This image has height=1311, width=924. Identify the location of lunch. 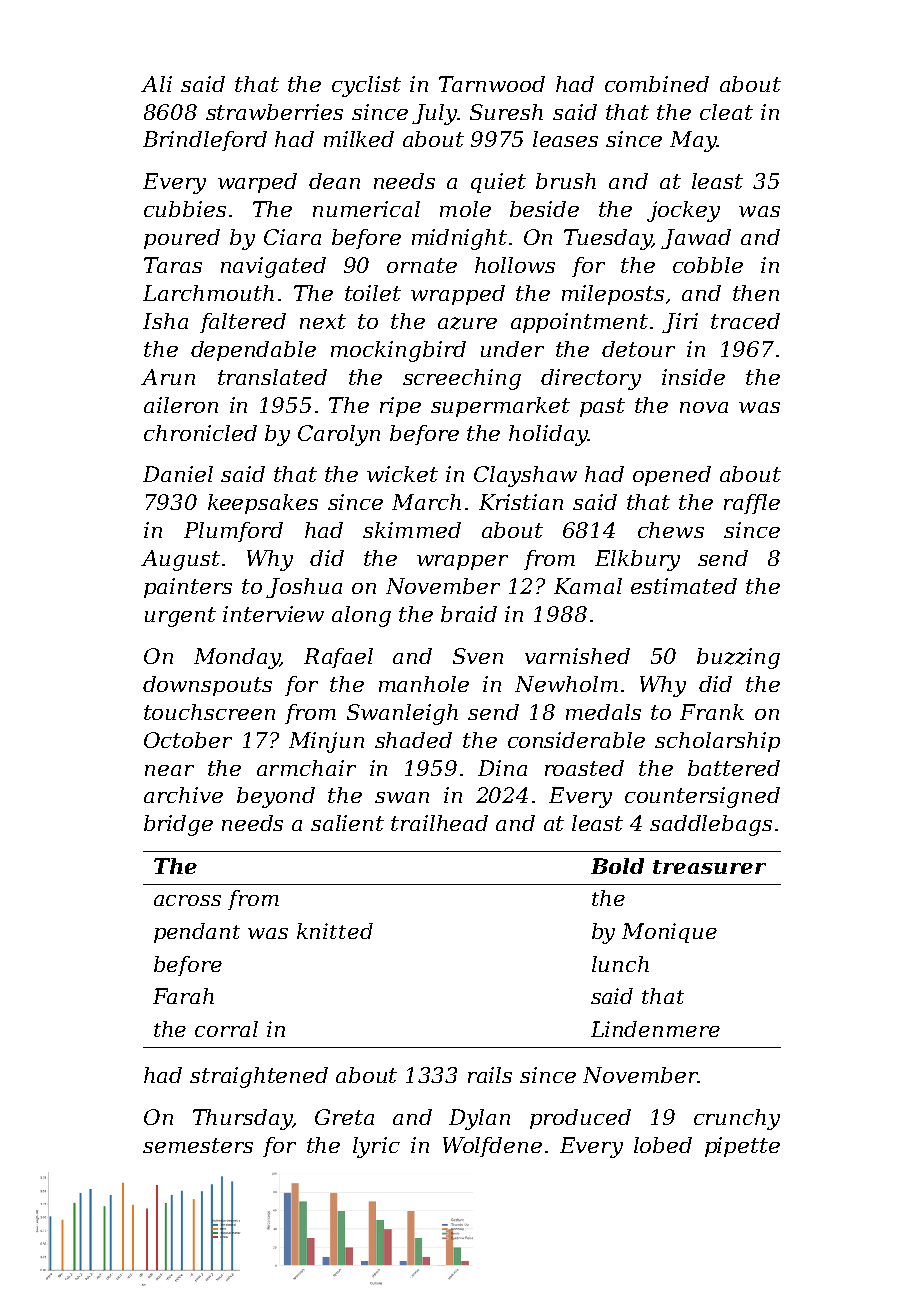
(620, 964).
